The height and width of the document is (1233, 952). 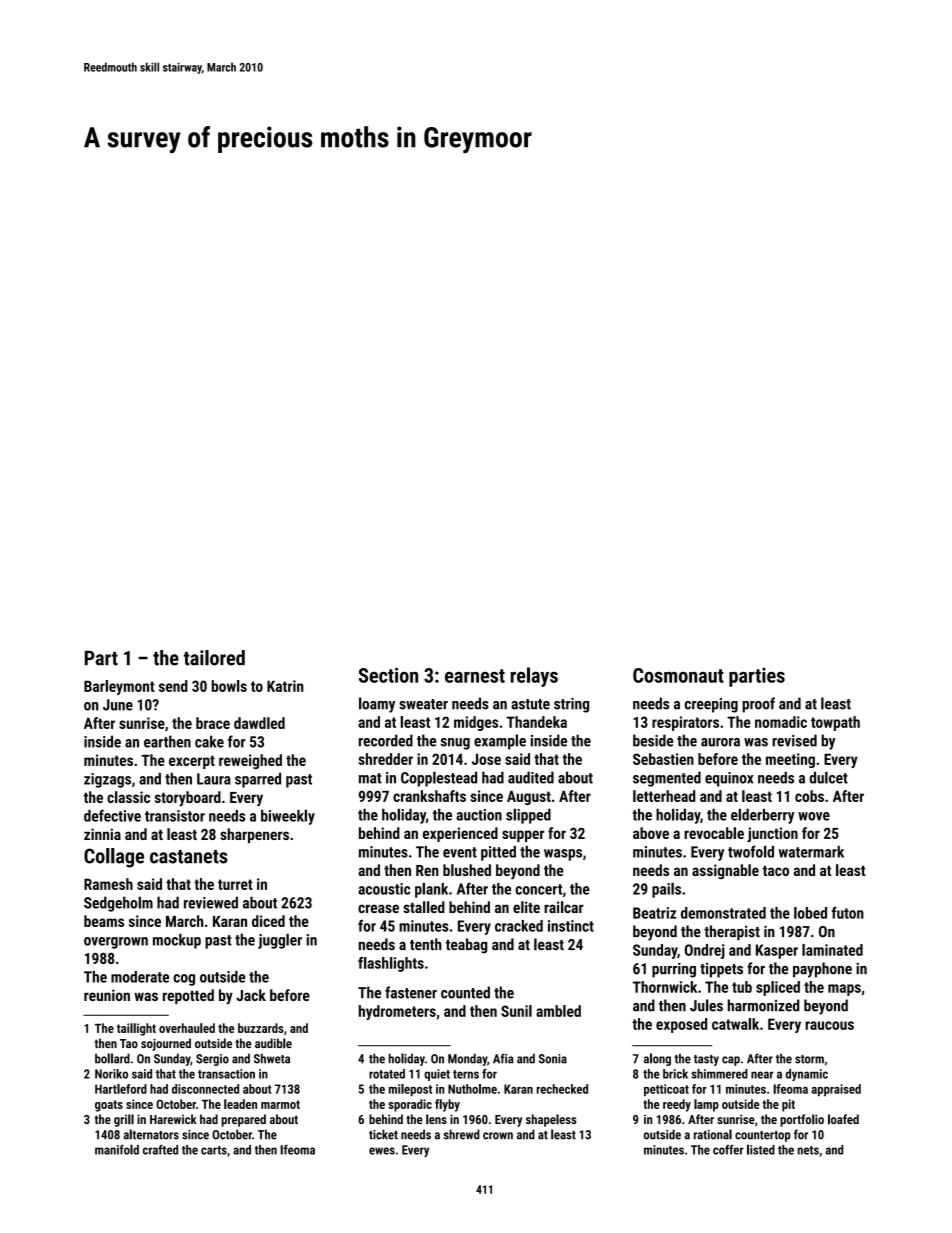 I want to click on Sedgeholm, so click(x=118, y=904).
